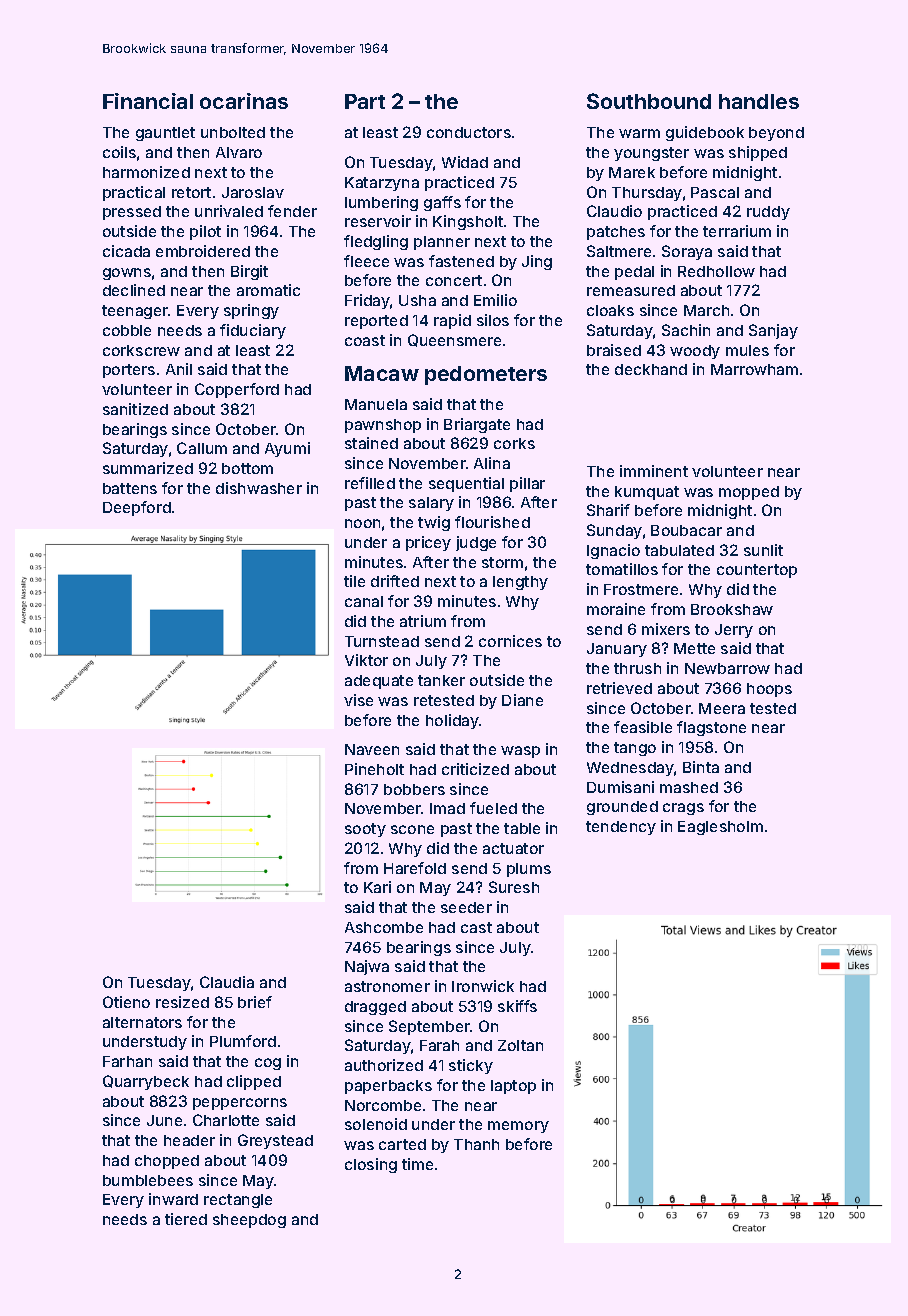  Describe the element at coordinates (465, 162) in the screenshot. I see `Widad` at that location.
